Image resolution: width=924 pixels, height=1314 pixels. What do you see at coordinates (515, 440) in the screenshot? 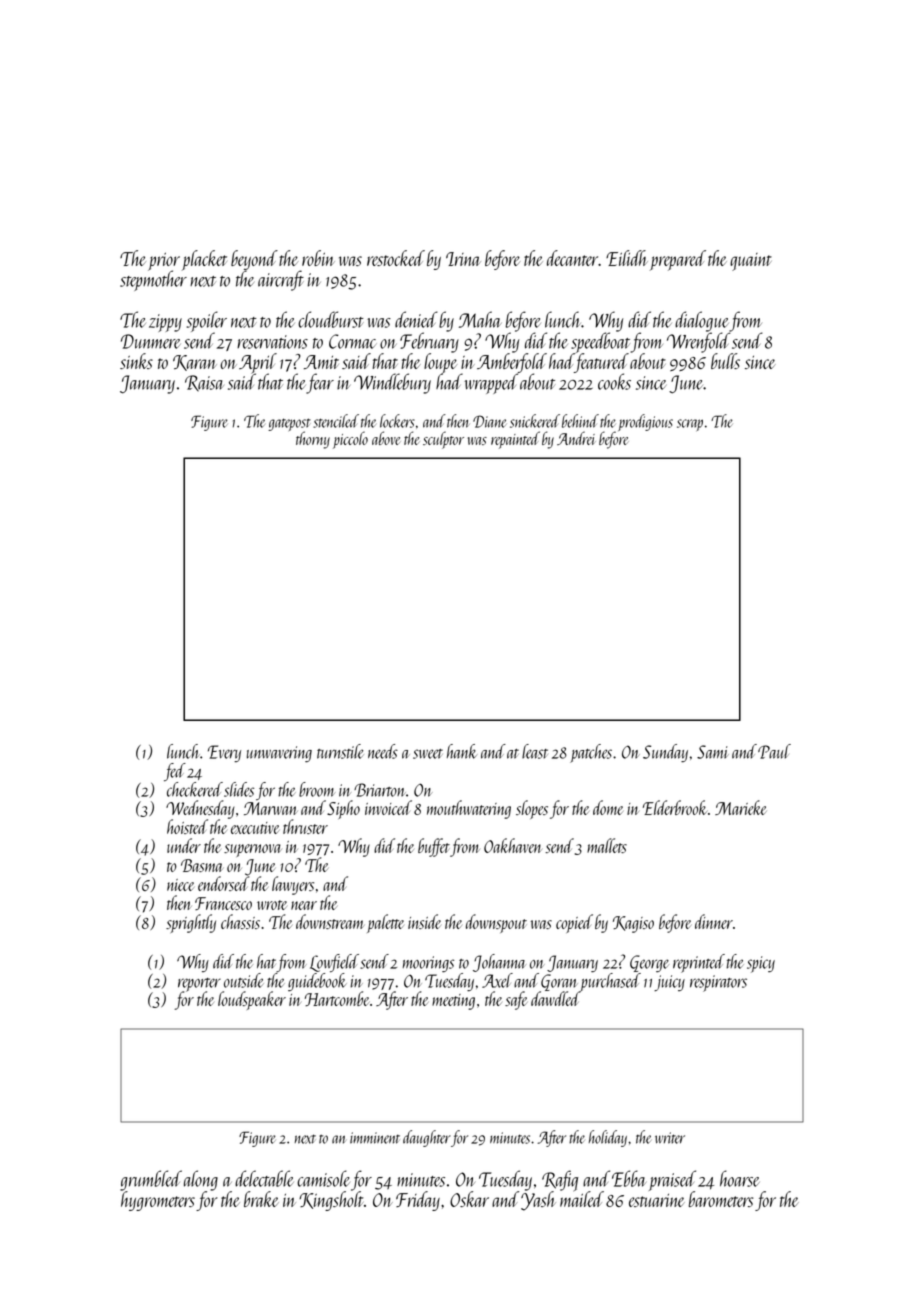
I see `repainted` at bounding box center [515, 440].
